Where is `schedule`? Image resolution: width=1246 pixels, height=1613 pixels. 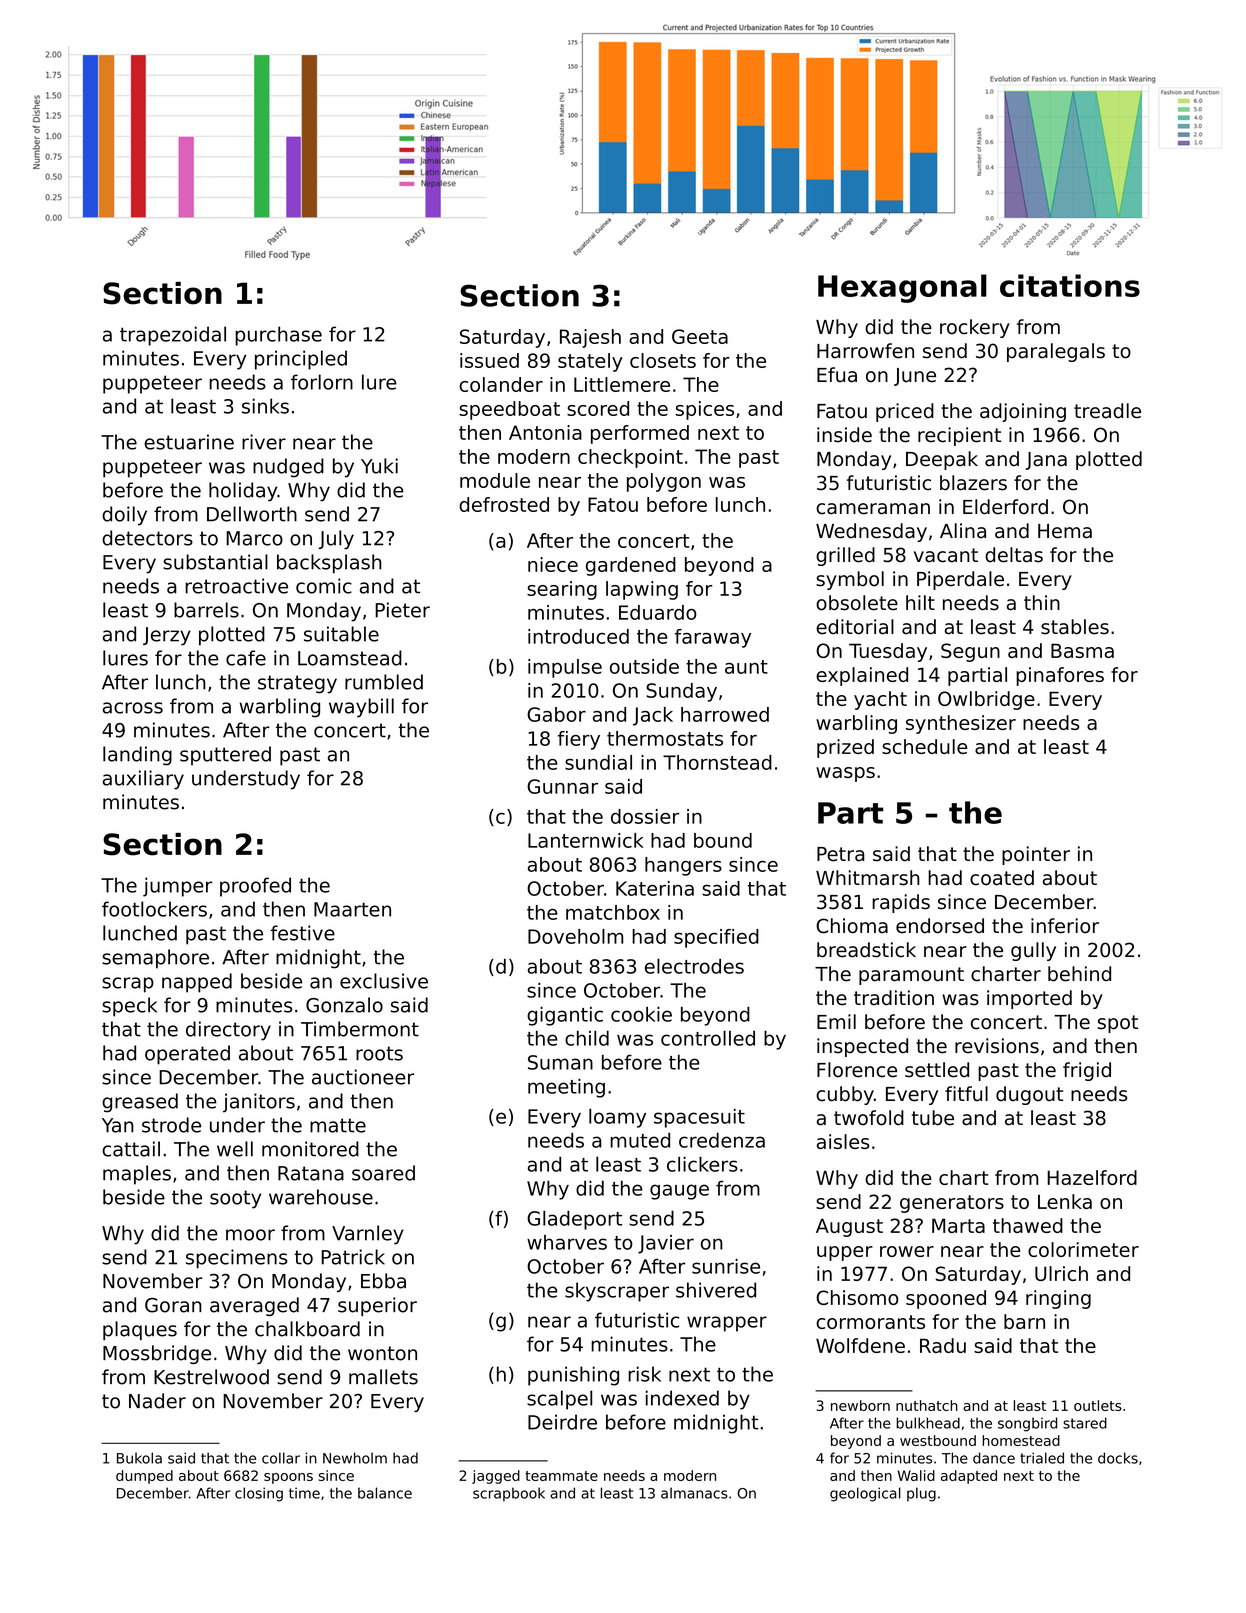 schedule is located at coordinates (925, 746).
